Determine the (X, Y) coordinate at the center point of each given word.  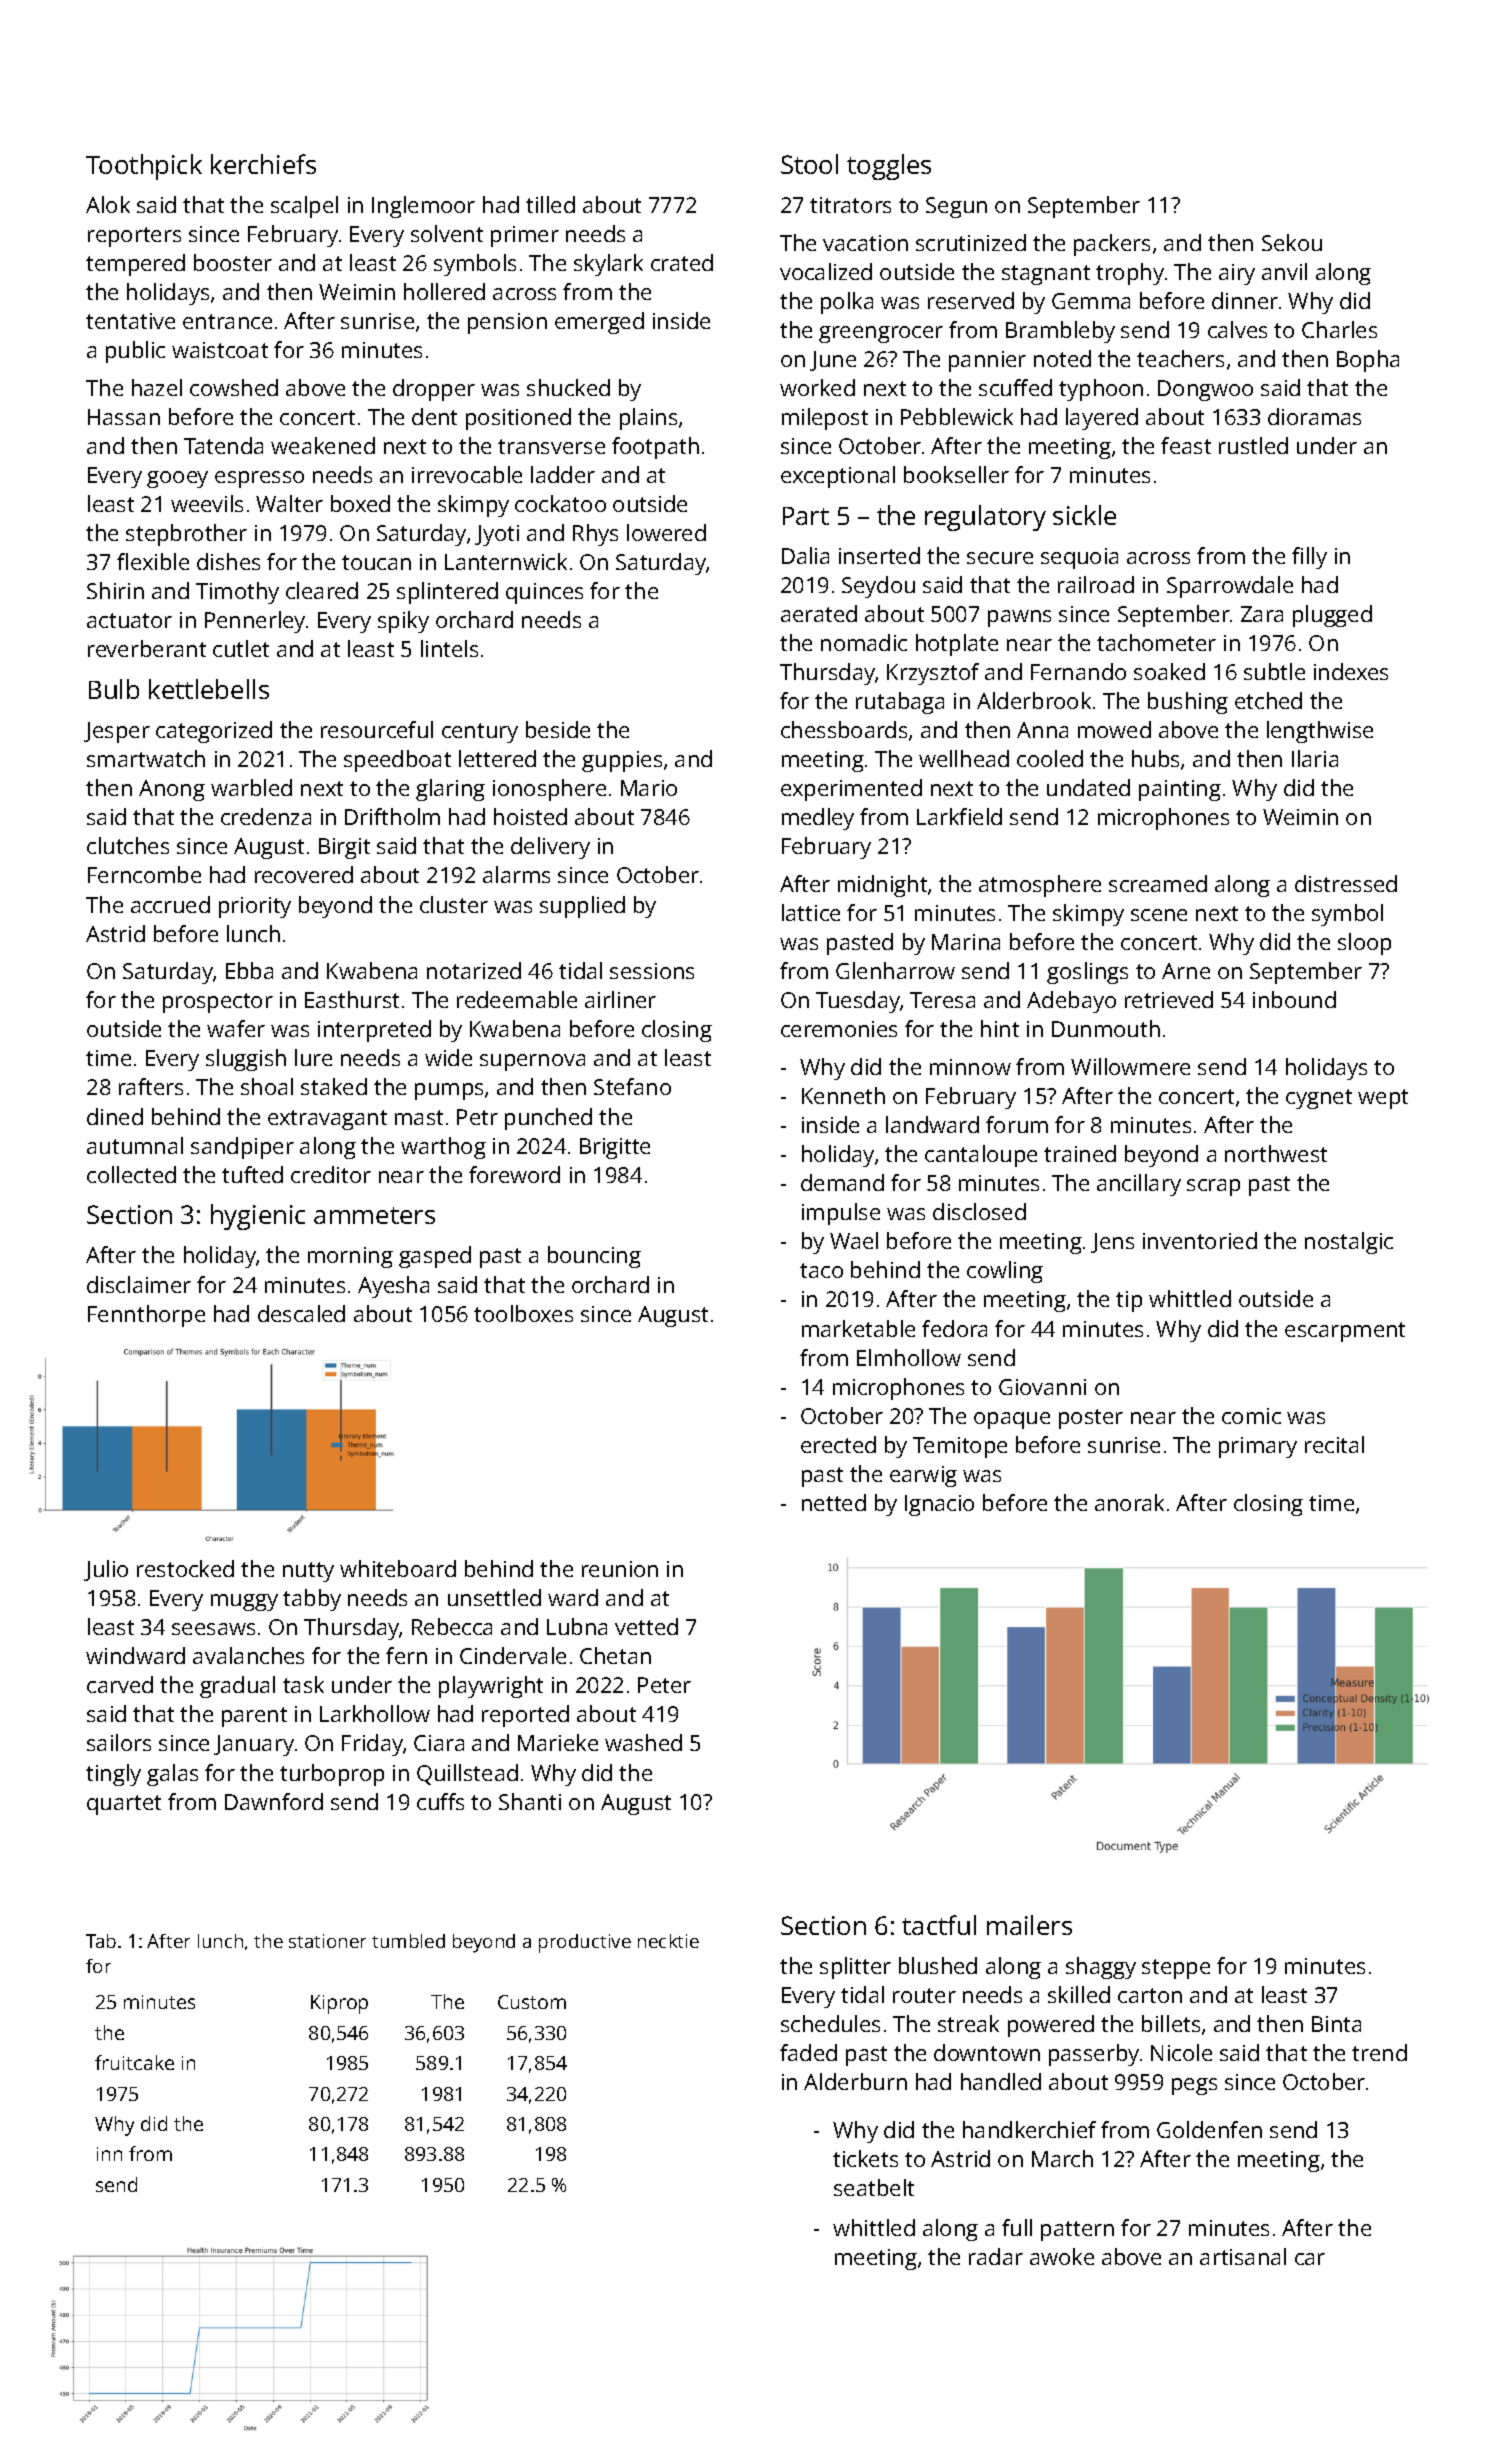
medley (818, 819)
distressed (1346, 883)
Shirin (115, 590)
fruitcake (134, 2062)
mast (419, 1117)
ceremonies (839, 1029)
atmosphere (1040, 886)
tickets (865, 2158)
